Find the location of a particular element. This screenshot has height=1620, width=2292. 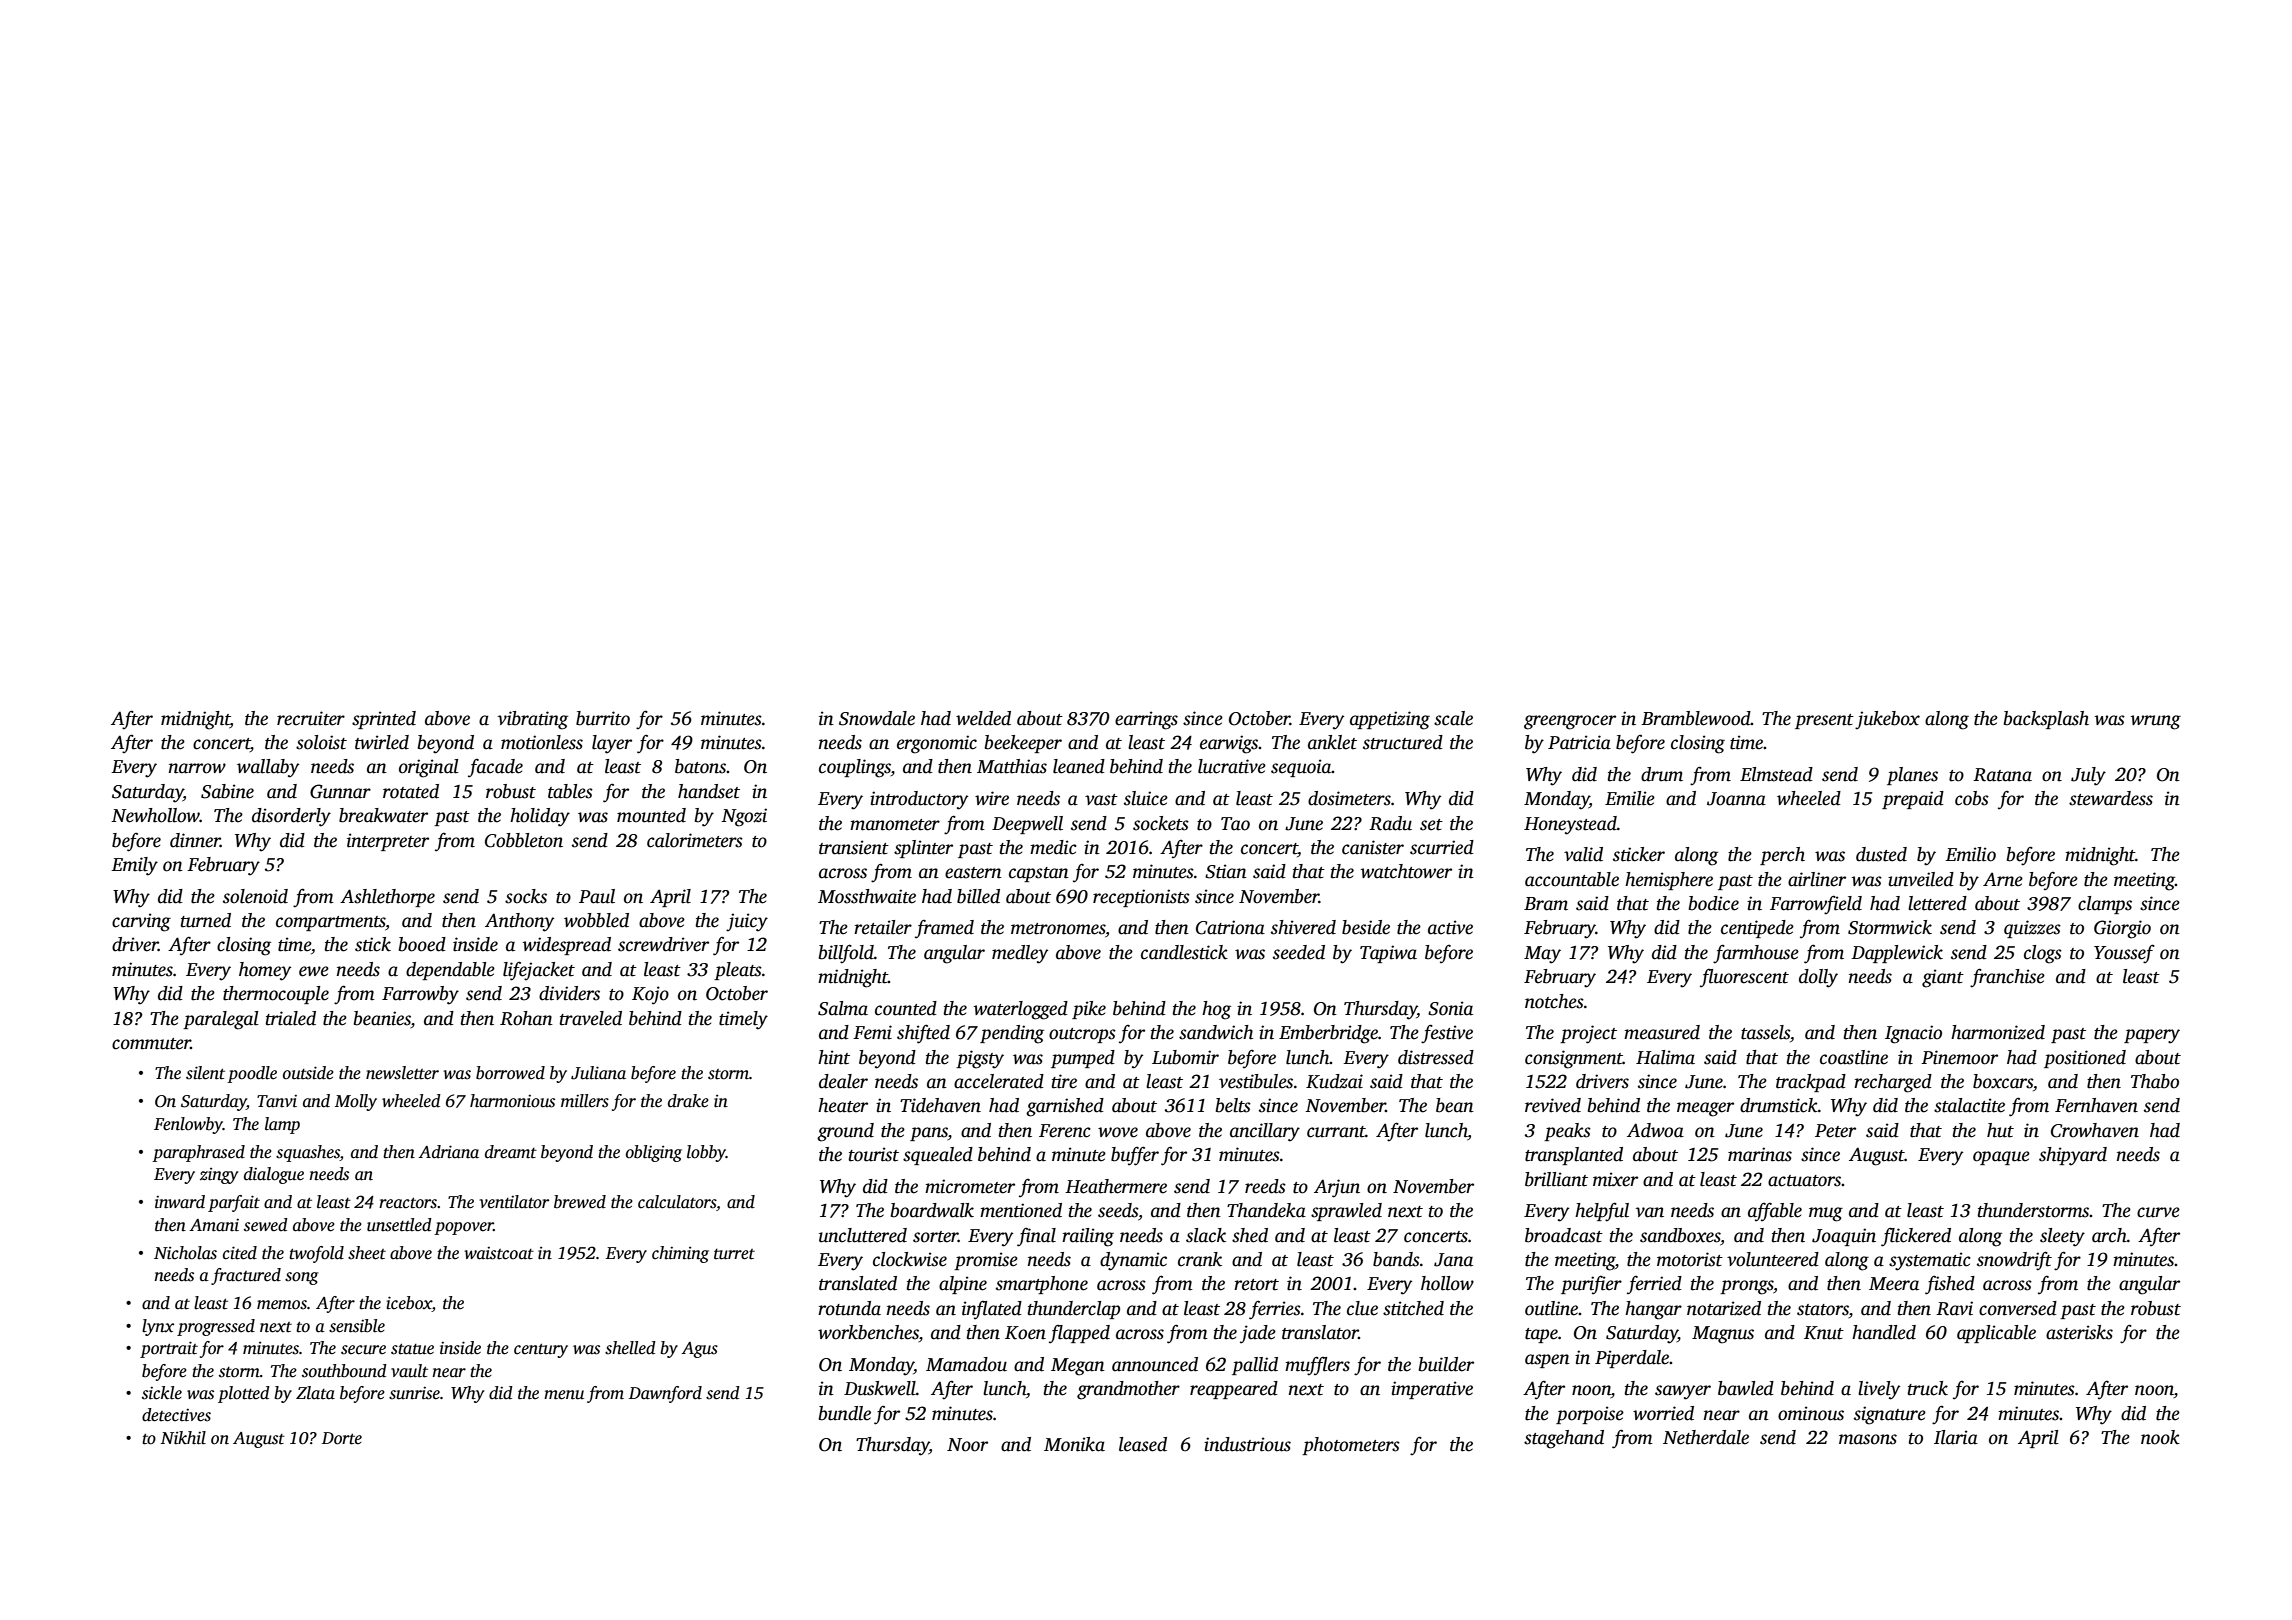

curve is located at coordinates (2158, 1212).
